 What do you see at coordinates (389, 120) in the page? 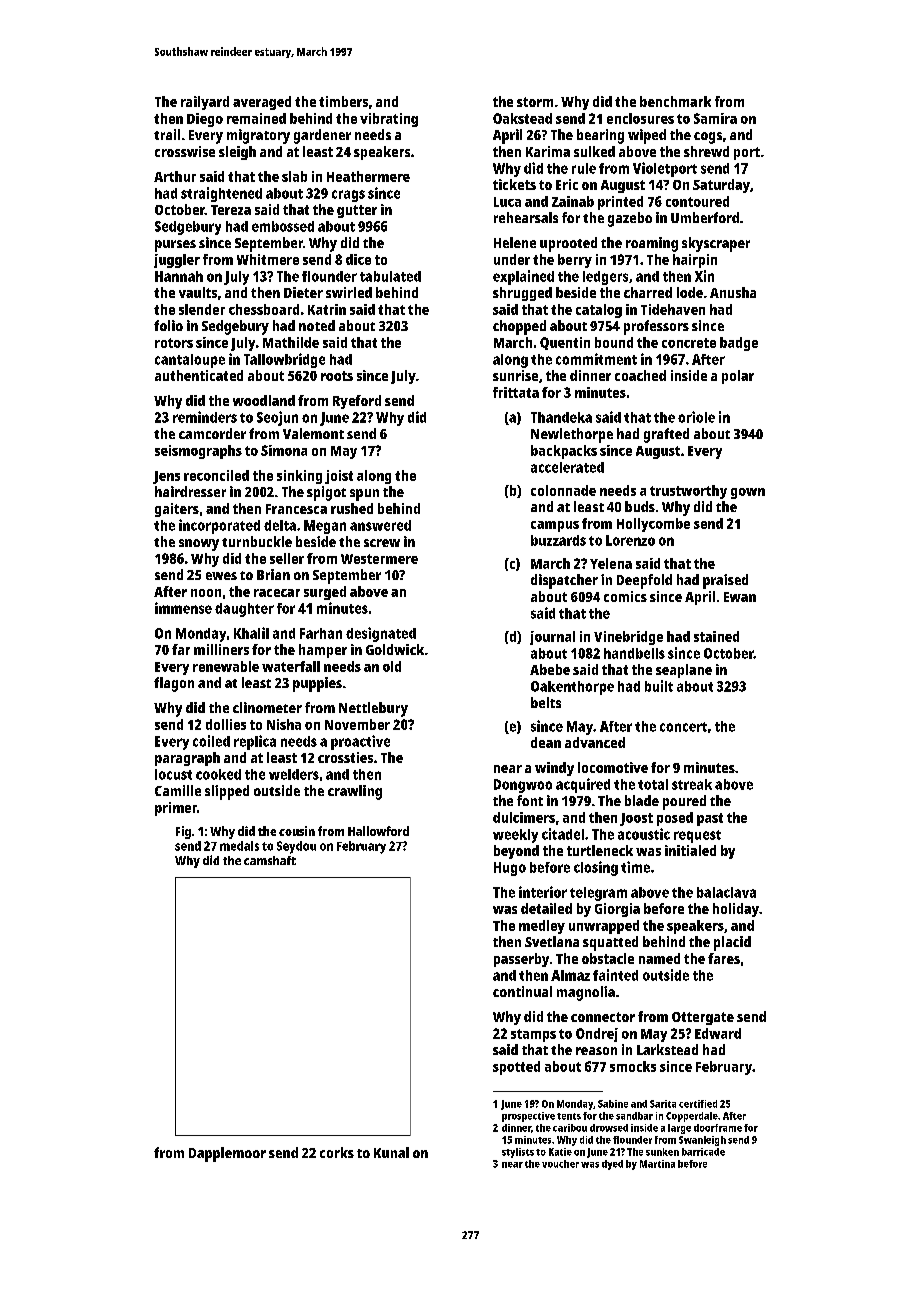
I see `vibrating` at bounding box center [389, 120].
